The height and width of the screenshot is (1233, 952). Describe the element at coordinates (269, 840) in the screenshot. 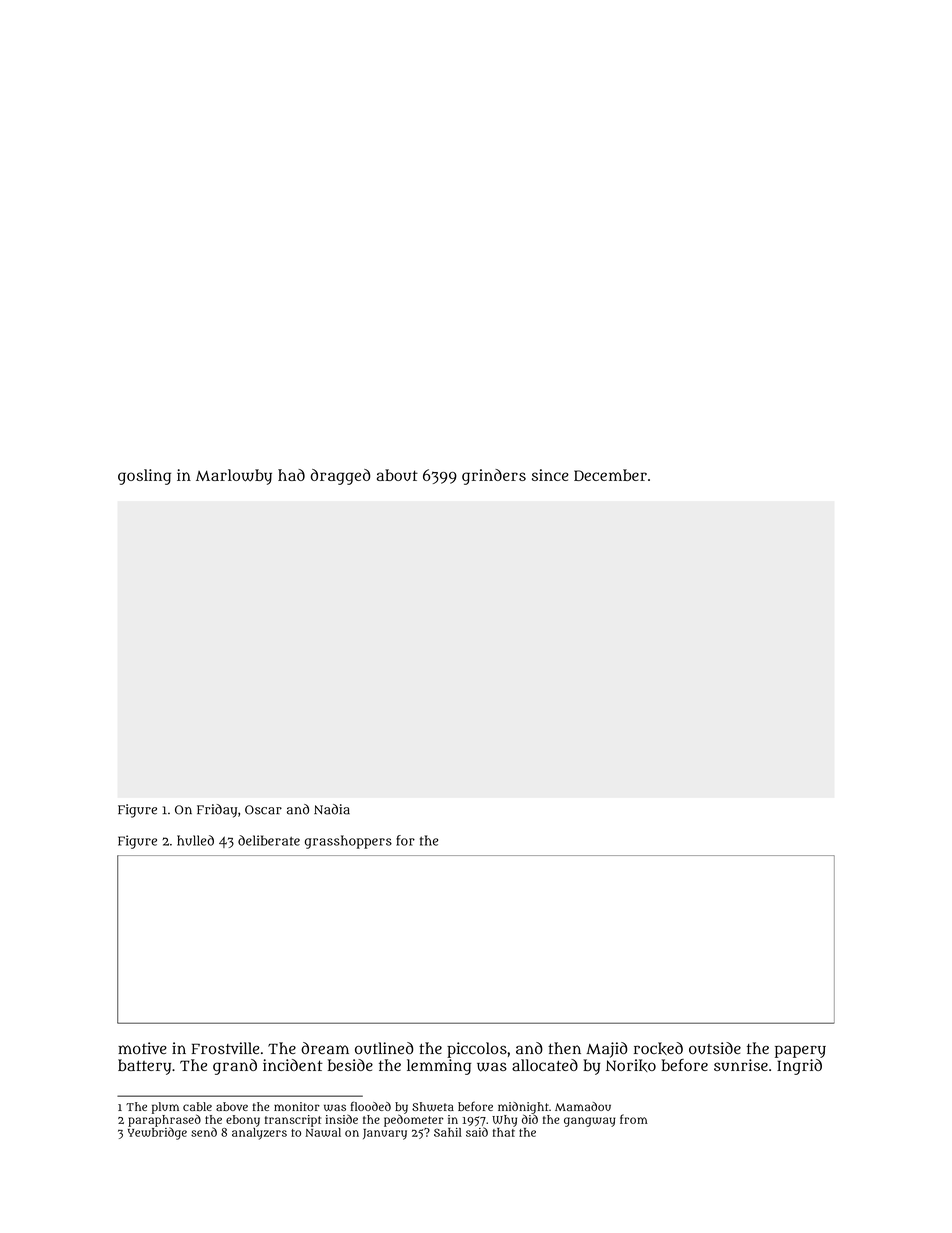

I see `deliberate` at that location.
